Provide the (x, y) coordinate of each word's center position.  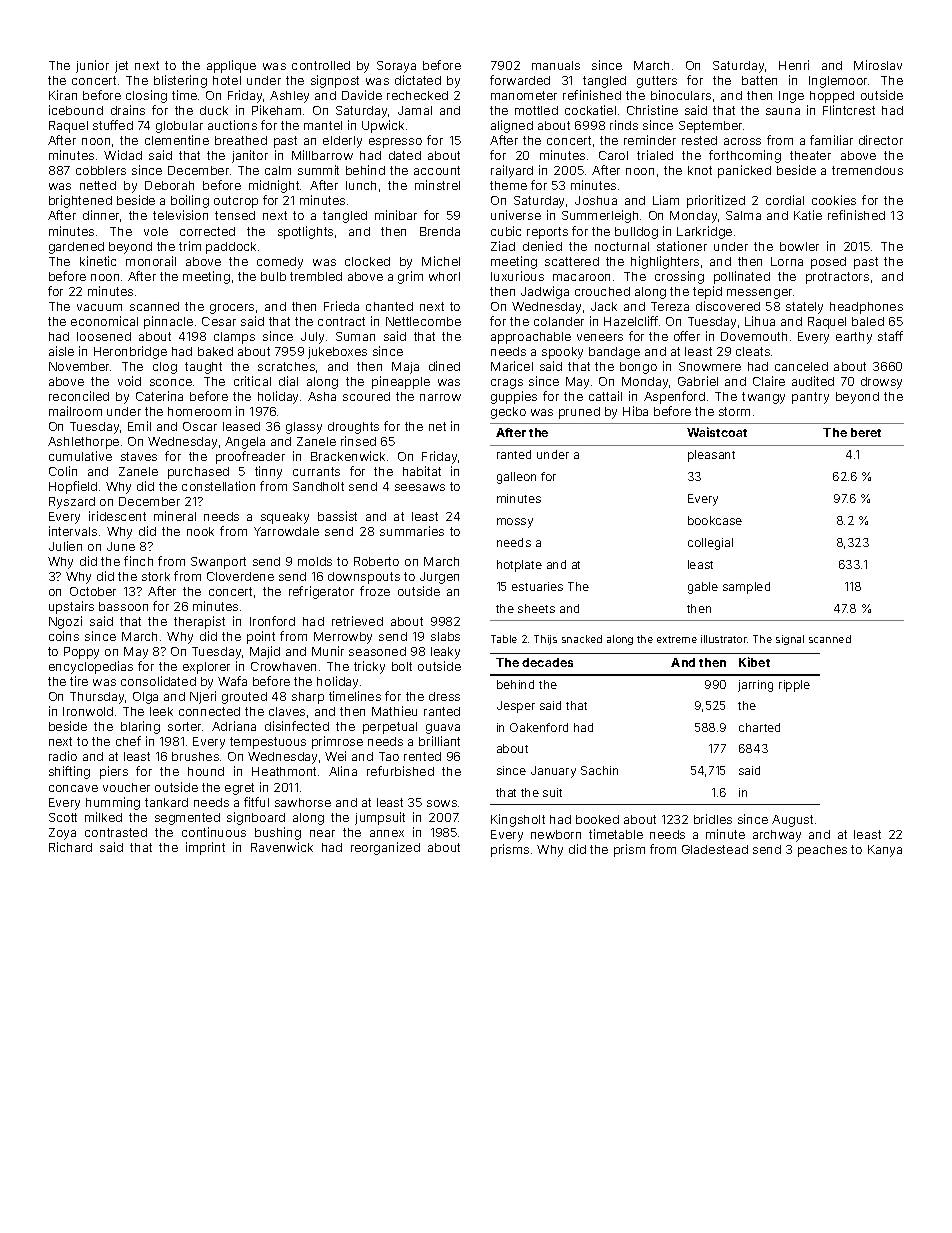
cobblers (101, 170)
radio (63, 756)
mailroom (75, 411)
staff (890, 336)
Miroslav (878, 65)
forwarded (520, 80)
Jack (604, 306)
